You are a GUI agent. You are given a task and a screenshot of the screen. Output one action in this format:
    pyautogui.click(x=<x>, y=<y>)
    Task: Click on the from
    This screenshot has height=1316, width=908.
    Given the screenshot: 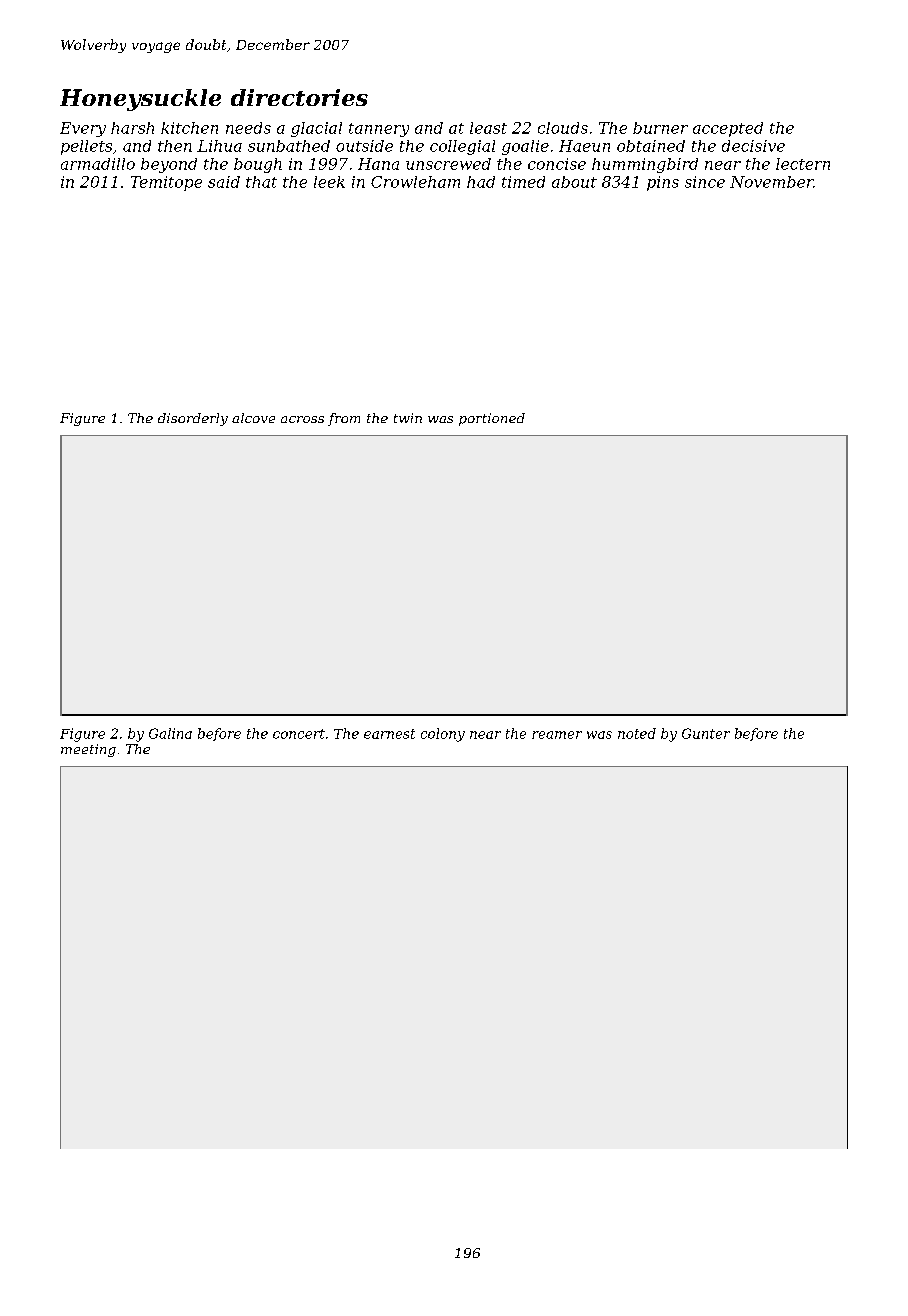 What is the action you would take?
    pyautogui.click(x=344, y=419)
